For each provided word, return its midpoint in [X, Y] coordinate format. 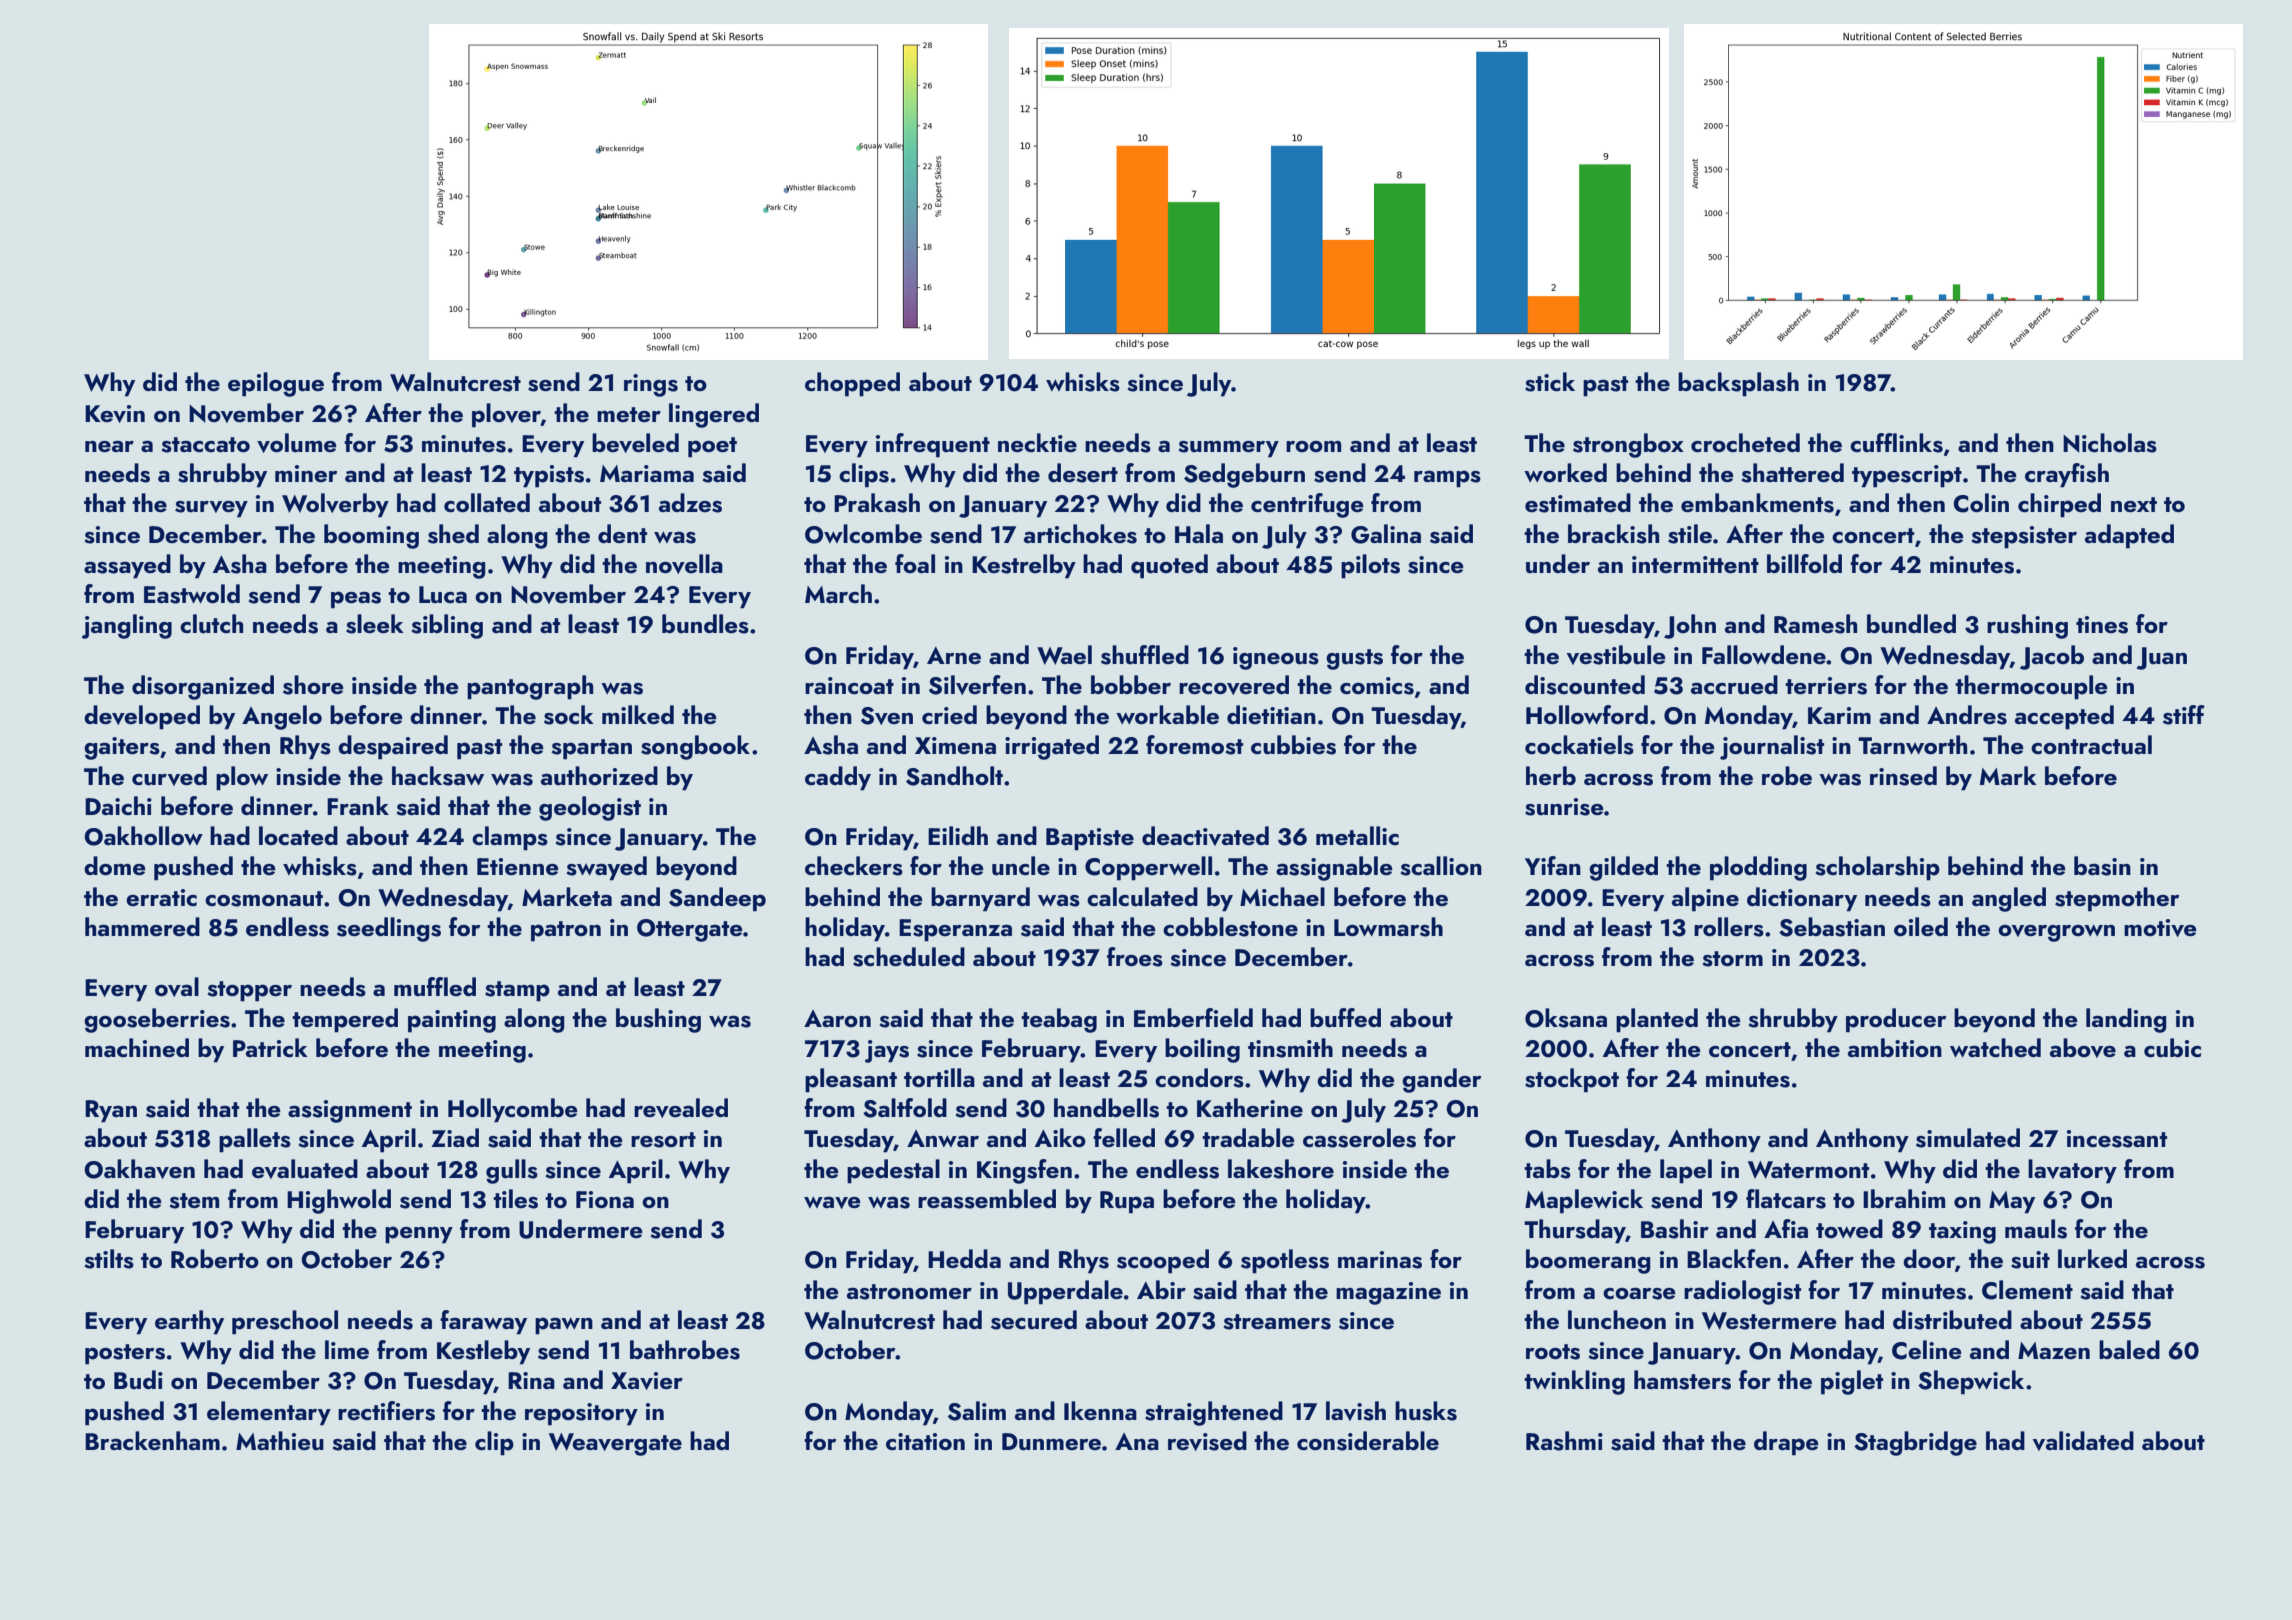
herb [1551, 775]
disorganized [203, 687]
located [298, 835]
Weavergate [615, 1444]
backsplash [1738, 384]
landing [2126, 1020]
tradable [1248, 1137]
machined [137, 1048]
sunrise [1564, 807]
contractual [2091, 745]
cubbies [1293, 745]
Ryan [111, 1111]
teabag [1059, 1020]
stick [1550, 382]
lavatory [2072, 1171]
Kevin [115, 414]
